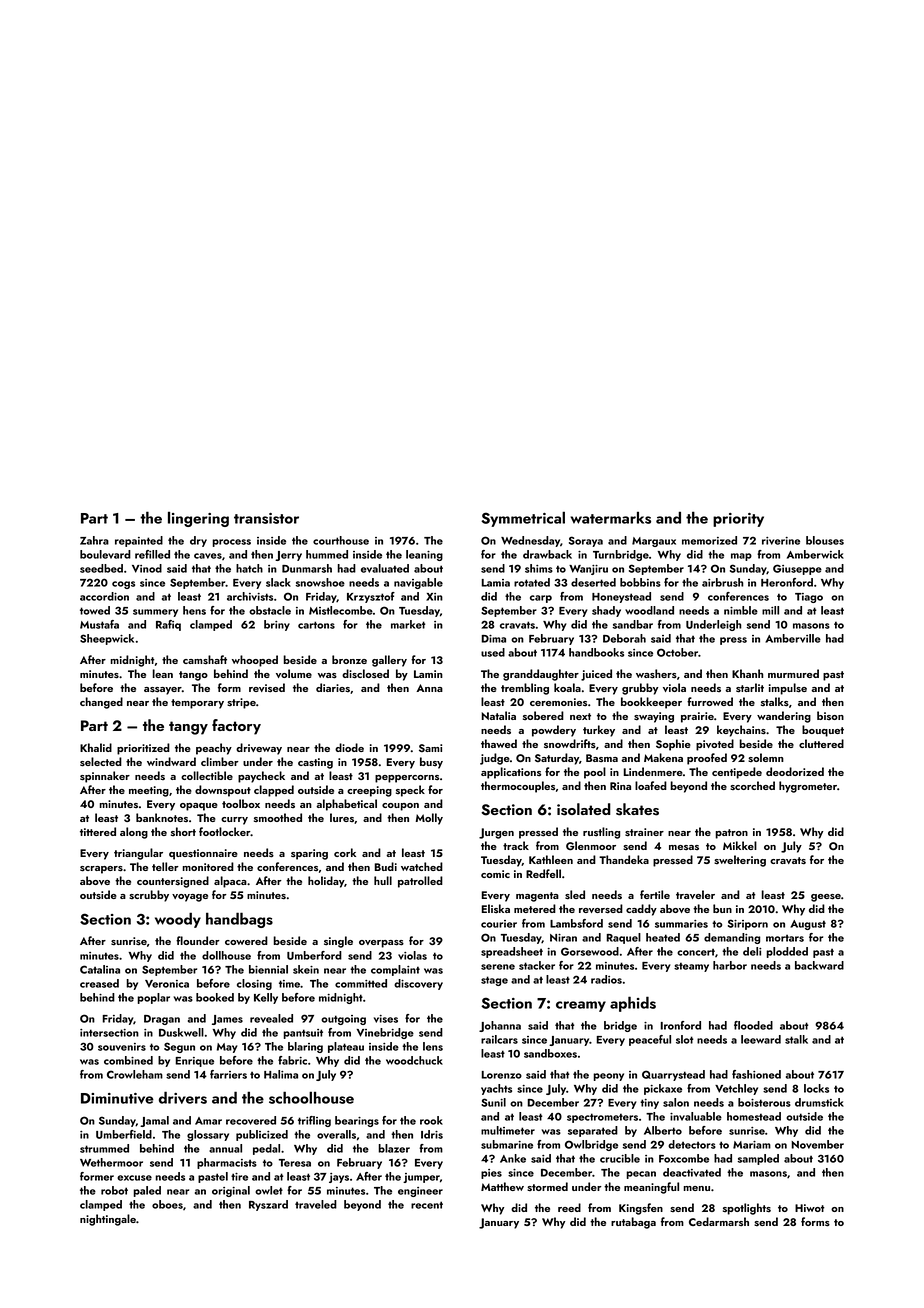  Describe the element at coordinates (198, 519) in the document. I see `lingering` at that location.
